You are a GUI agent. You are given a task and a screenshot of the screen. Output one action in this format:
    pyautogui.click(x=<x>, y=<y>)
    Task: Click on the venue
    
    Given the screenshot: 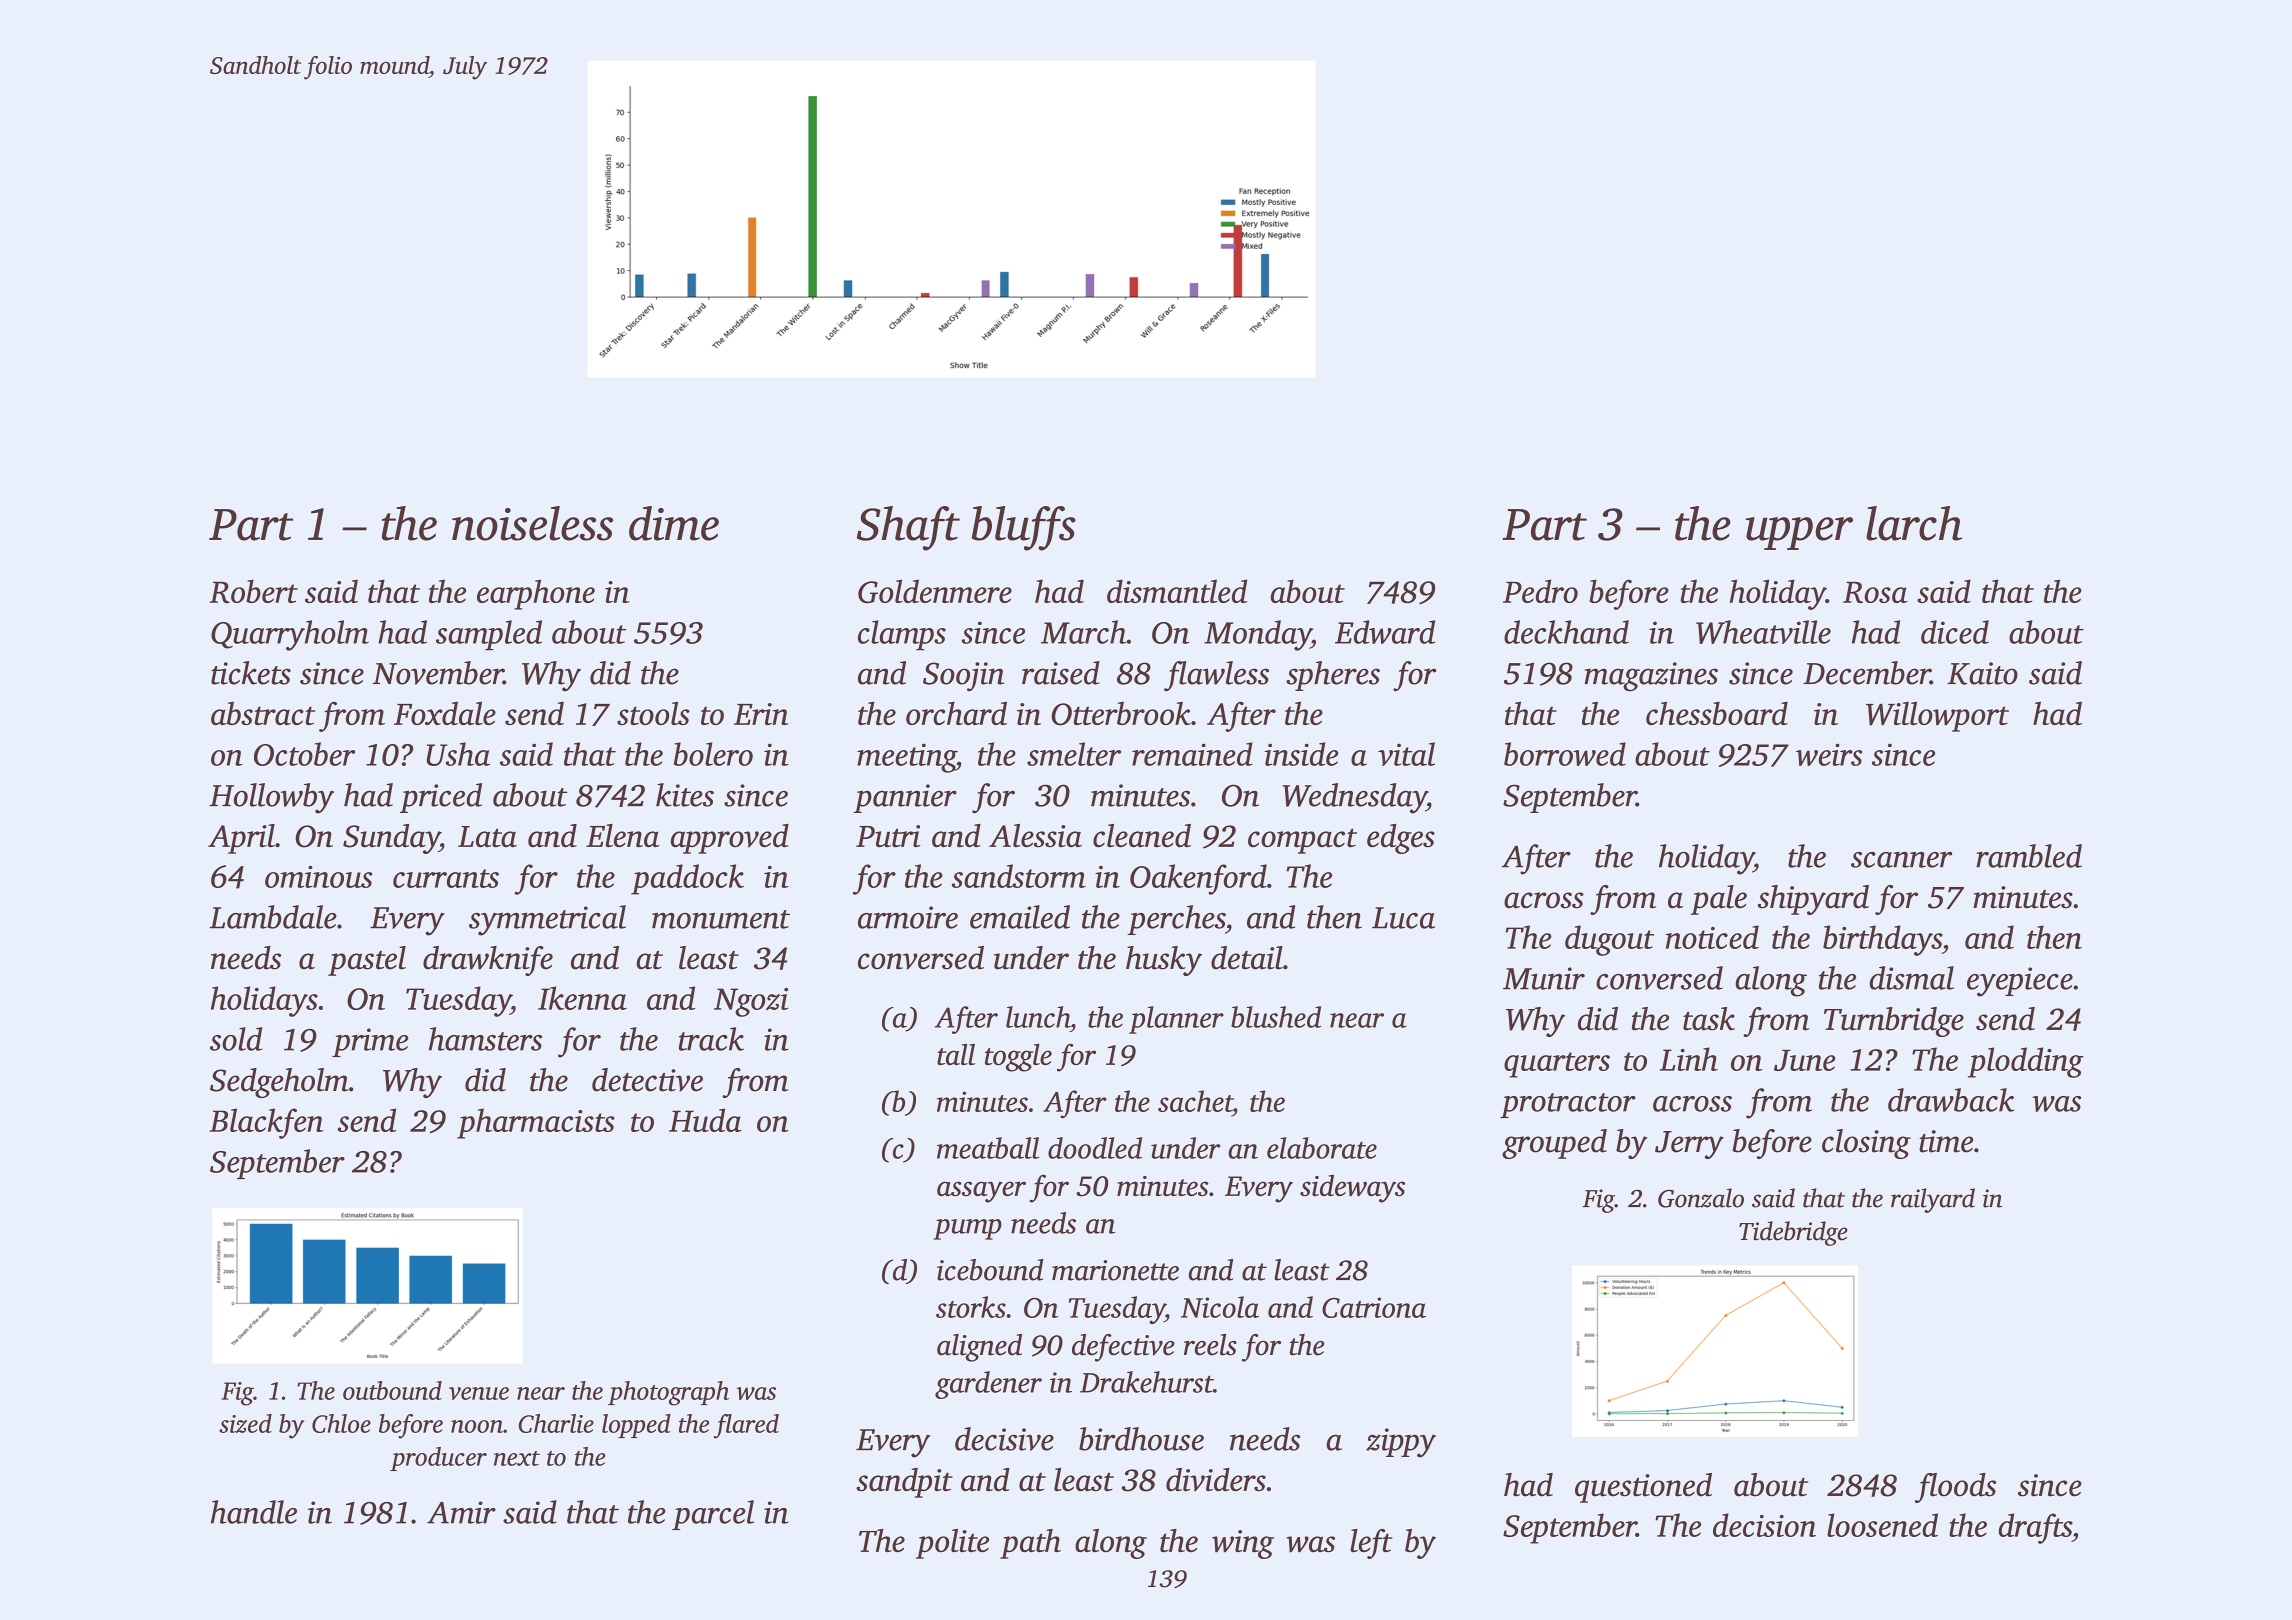 What is the action you would take?
    pyautogui.click(x=479, y=1393)
